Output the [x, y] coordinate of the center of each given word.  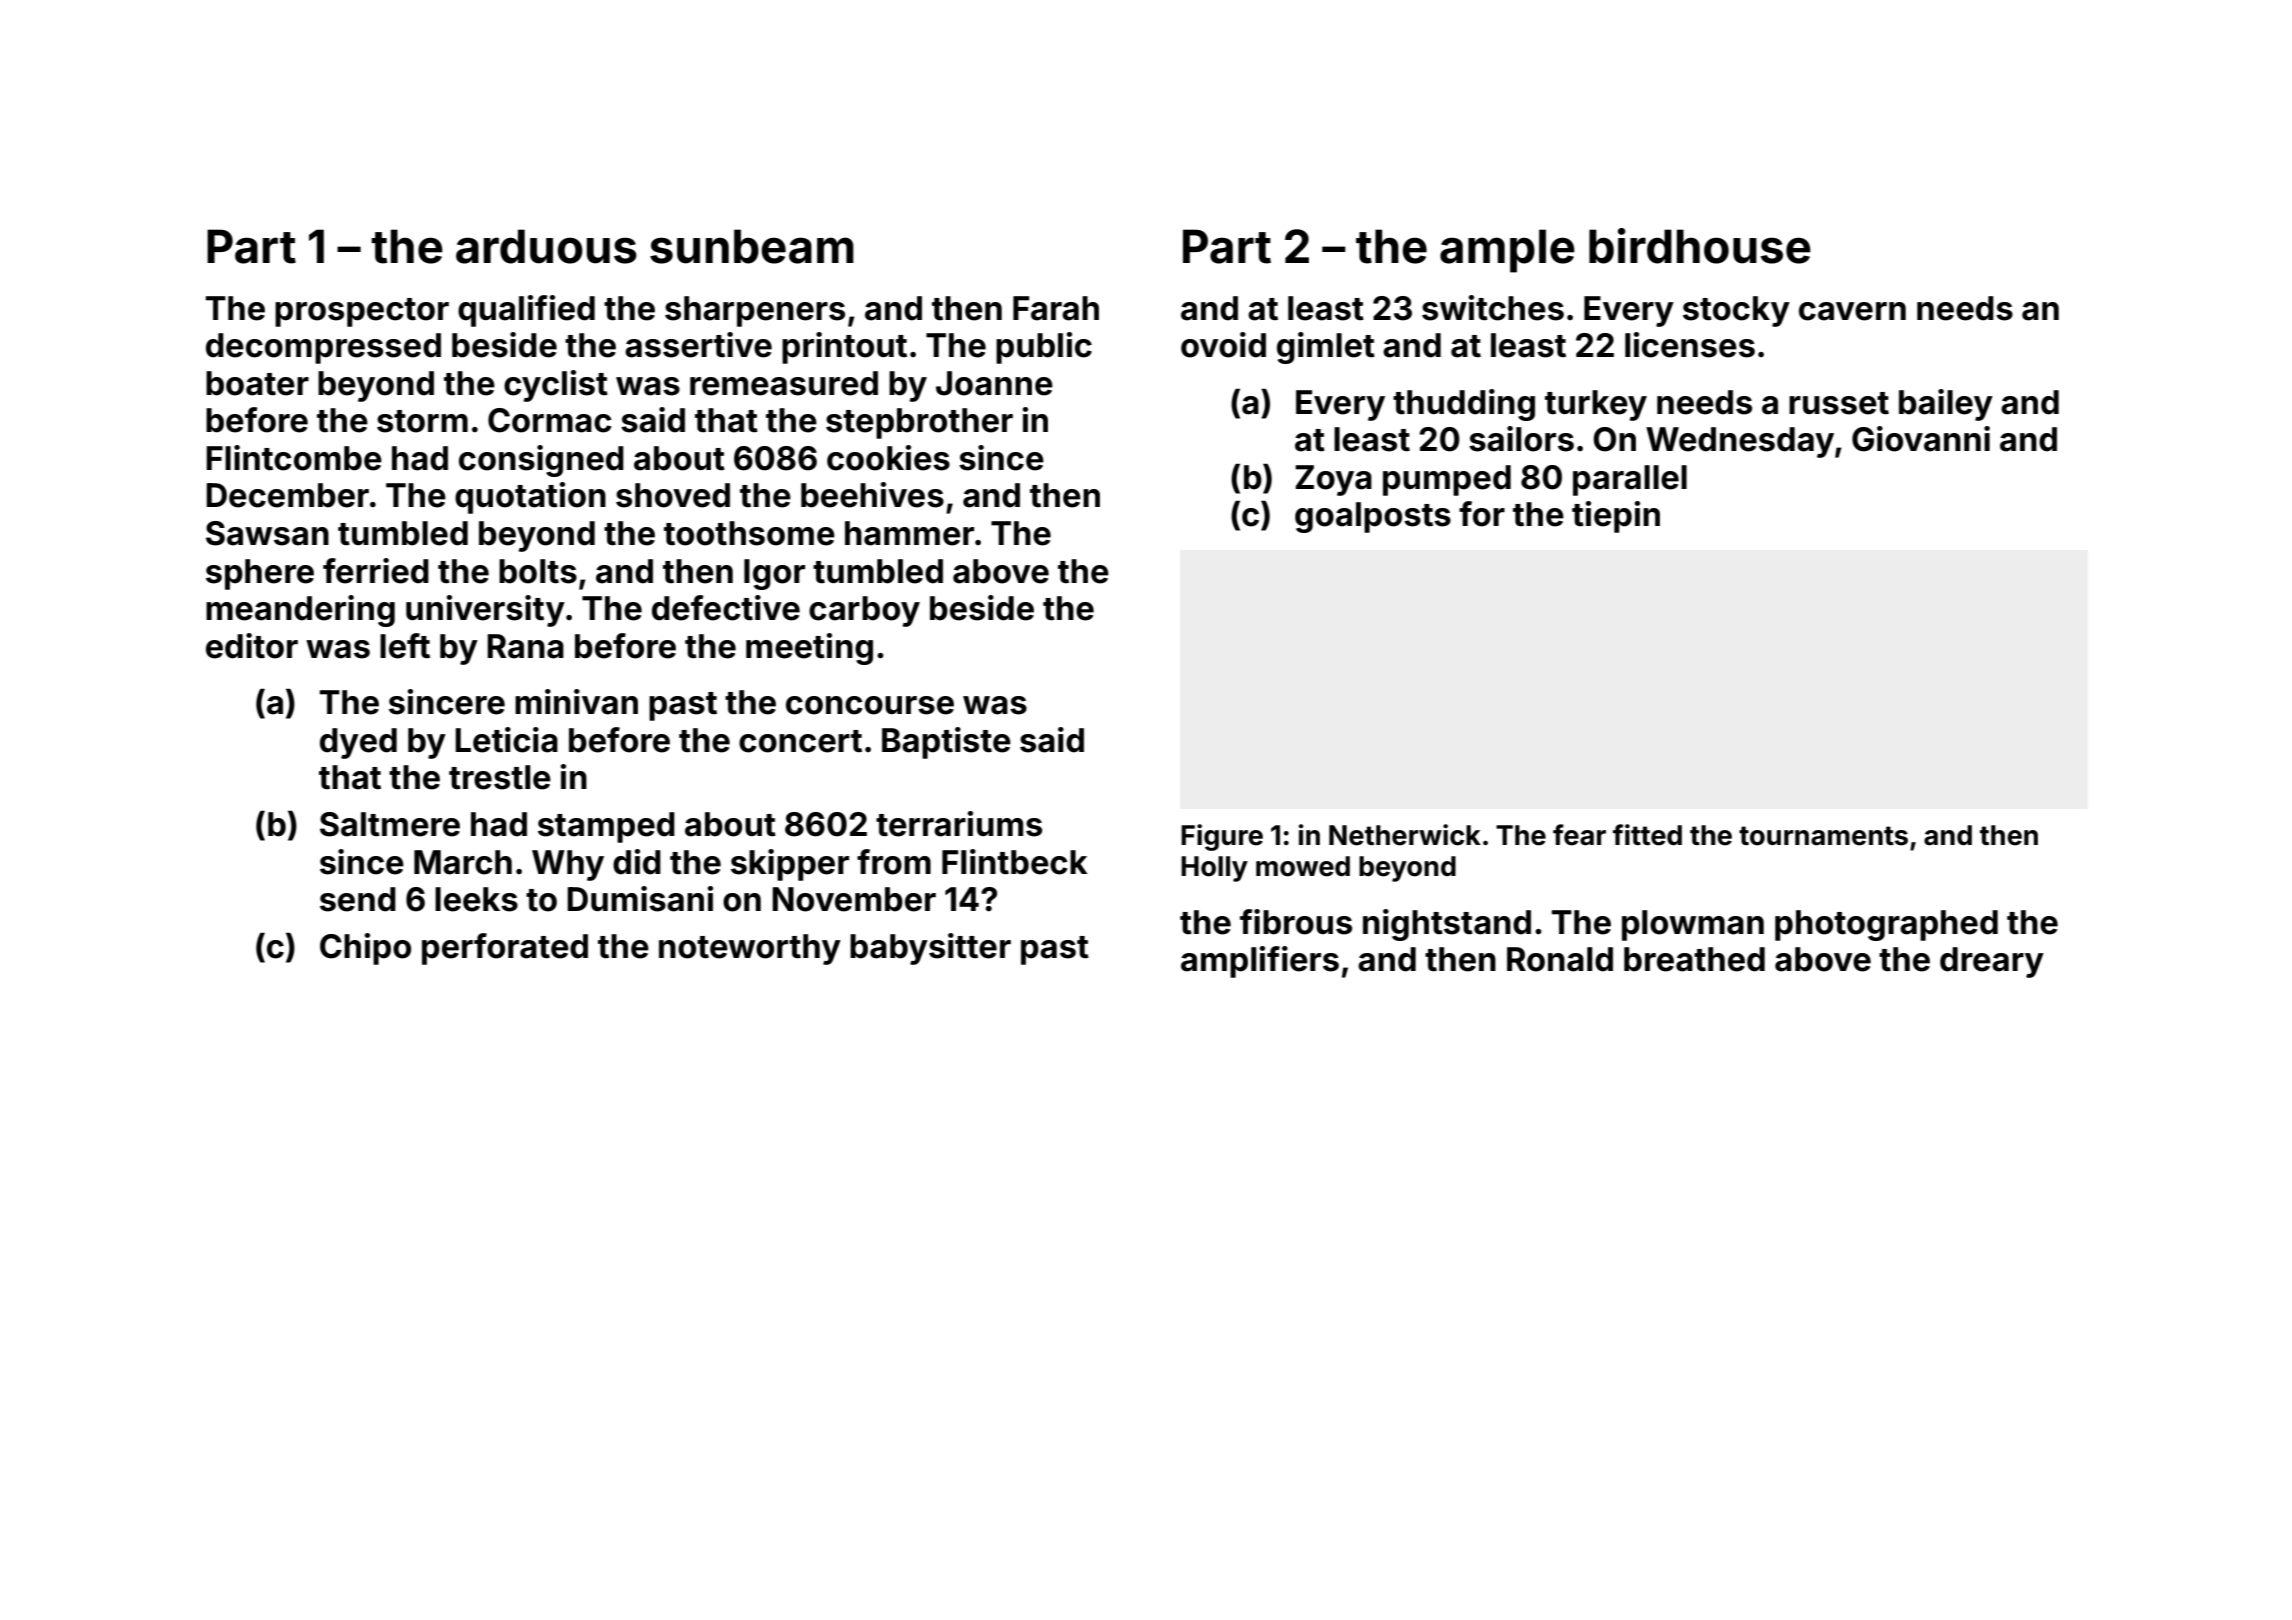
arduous [546, 246]
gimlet [1326, 348]
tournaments [1823, 836]
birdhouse [1700, 246]
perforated [505, 949]
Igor [774, 574]
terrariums [959, 824]
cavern [1852, 311]
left [405, 646]
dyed [358, 743]
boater [257, 383]
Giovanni [1921, 439]
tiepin [1616, 517]
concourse [870, 705]
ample [1507, 251]
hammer [909, 533]
